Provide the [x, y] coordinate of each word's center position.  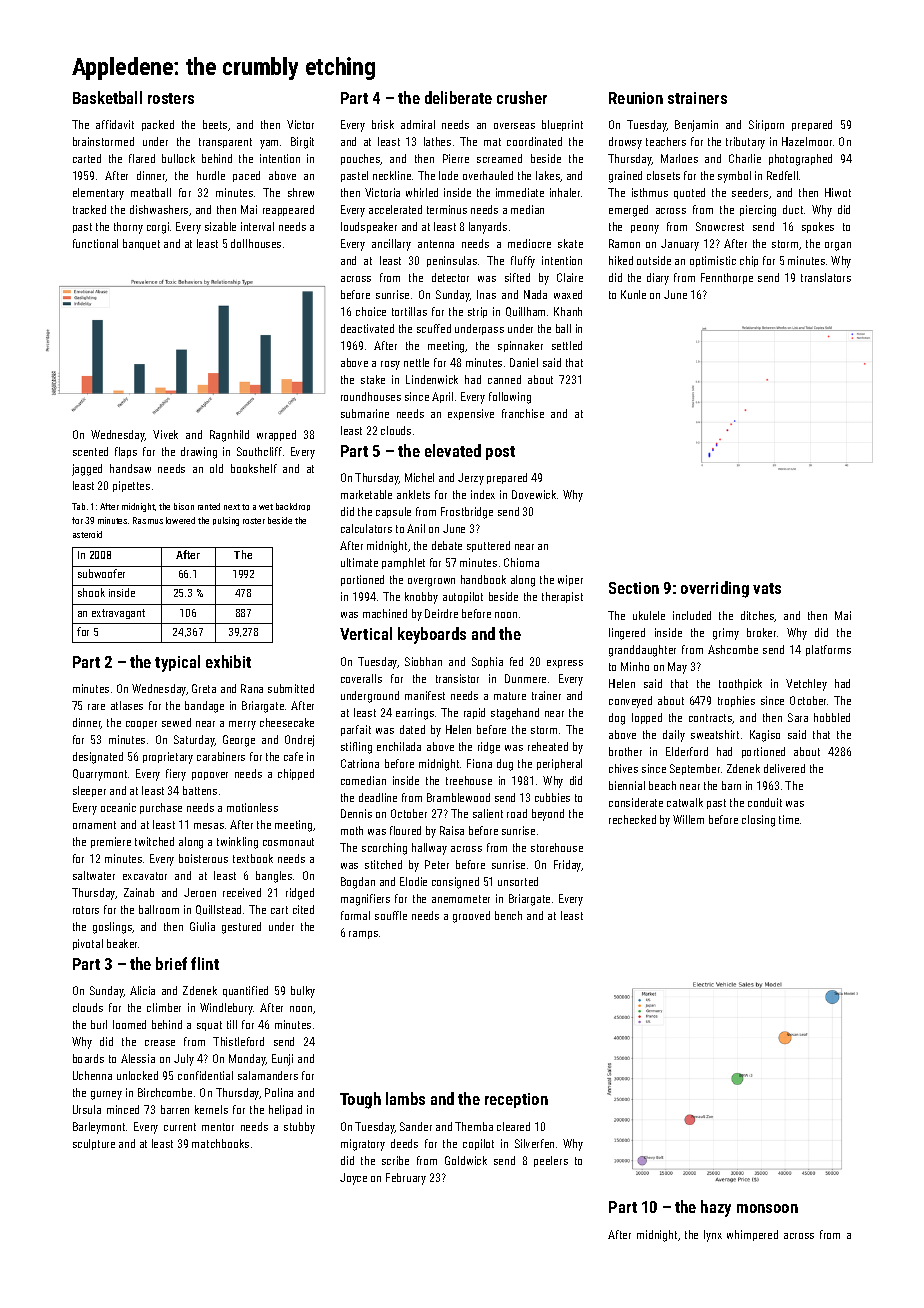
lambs [405, 1098]
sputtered [488, 546]
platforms [828, 650]
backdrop [293, 507]
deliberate [458, 97]
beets [215, 124]
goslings [112, 928]
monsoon [767, 1208]
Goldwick [466, 1160]
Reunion [636, 98]
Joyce [353, 1179]
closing [758, 821]
